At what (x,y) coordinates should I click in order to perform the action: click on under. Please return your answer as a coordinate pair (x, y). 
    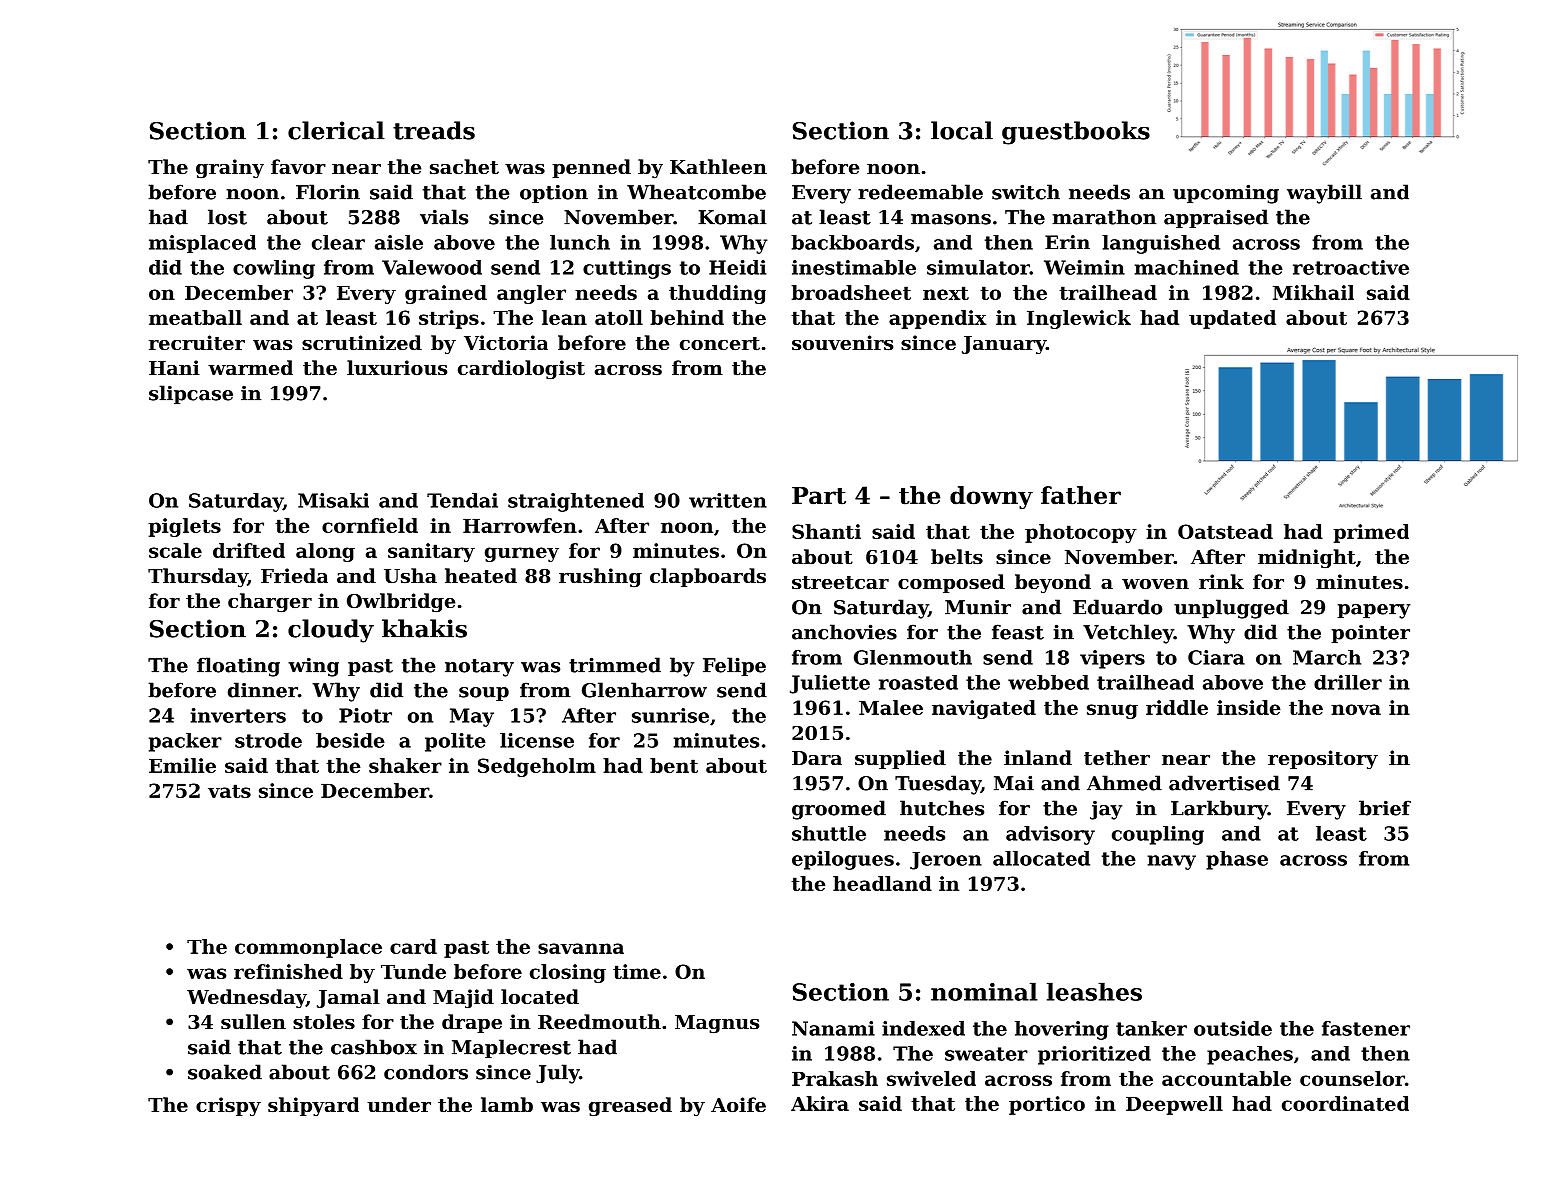
    Looking at the image, I should click on (399, 1104).
